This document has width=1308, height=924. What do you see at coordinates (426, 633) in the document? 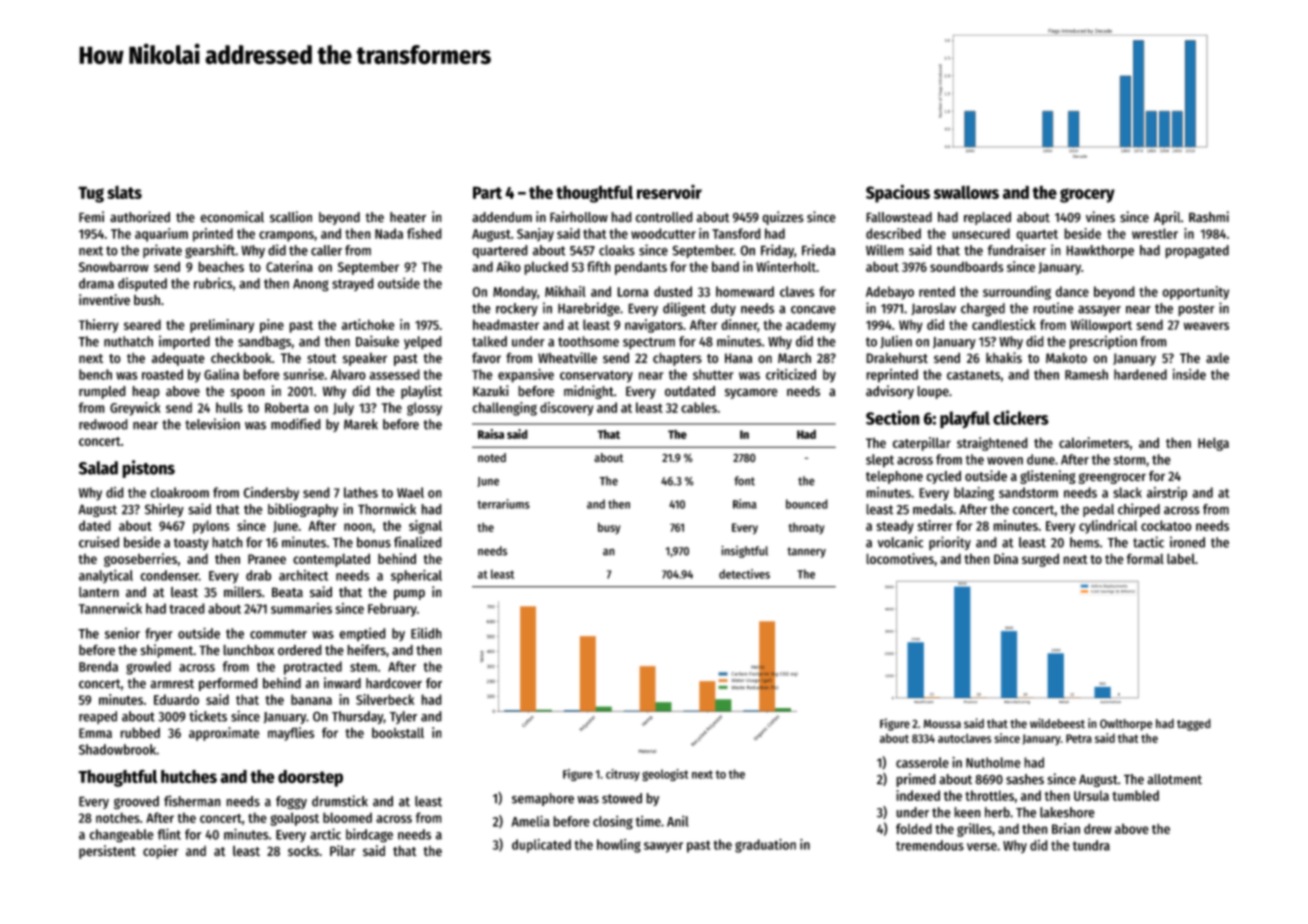
I see `Eilidh` at bounding box center [426, 633].
